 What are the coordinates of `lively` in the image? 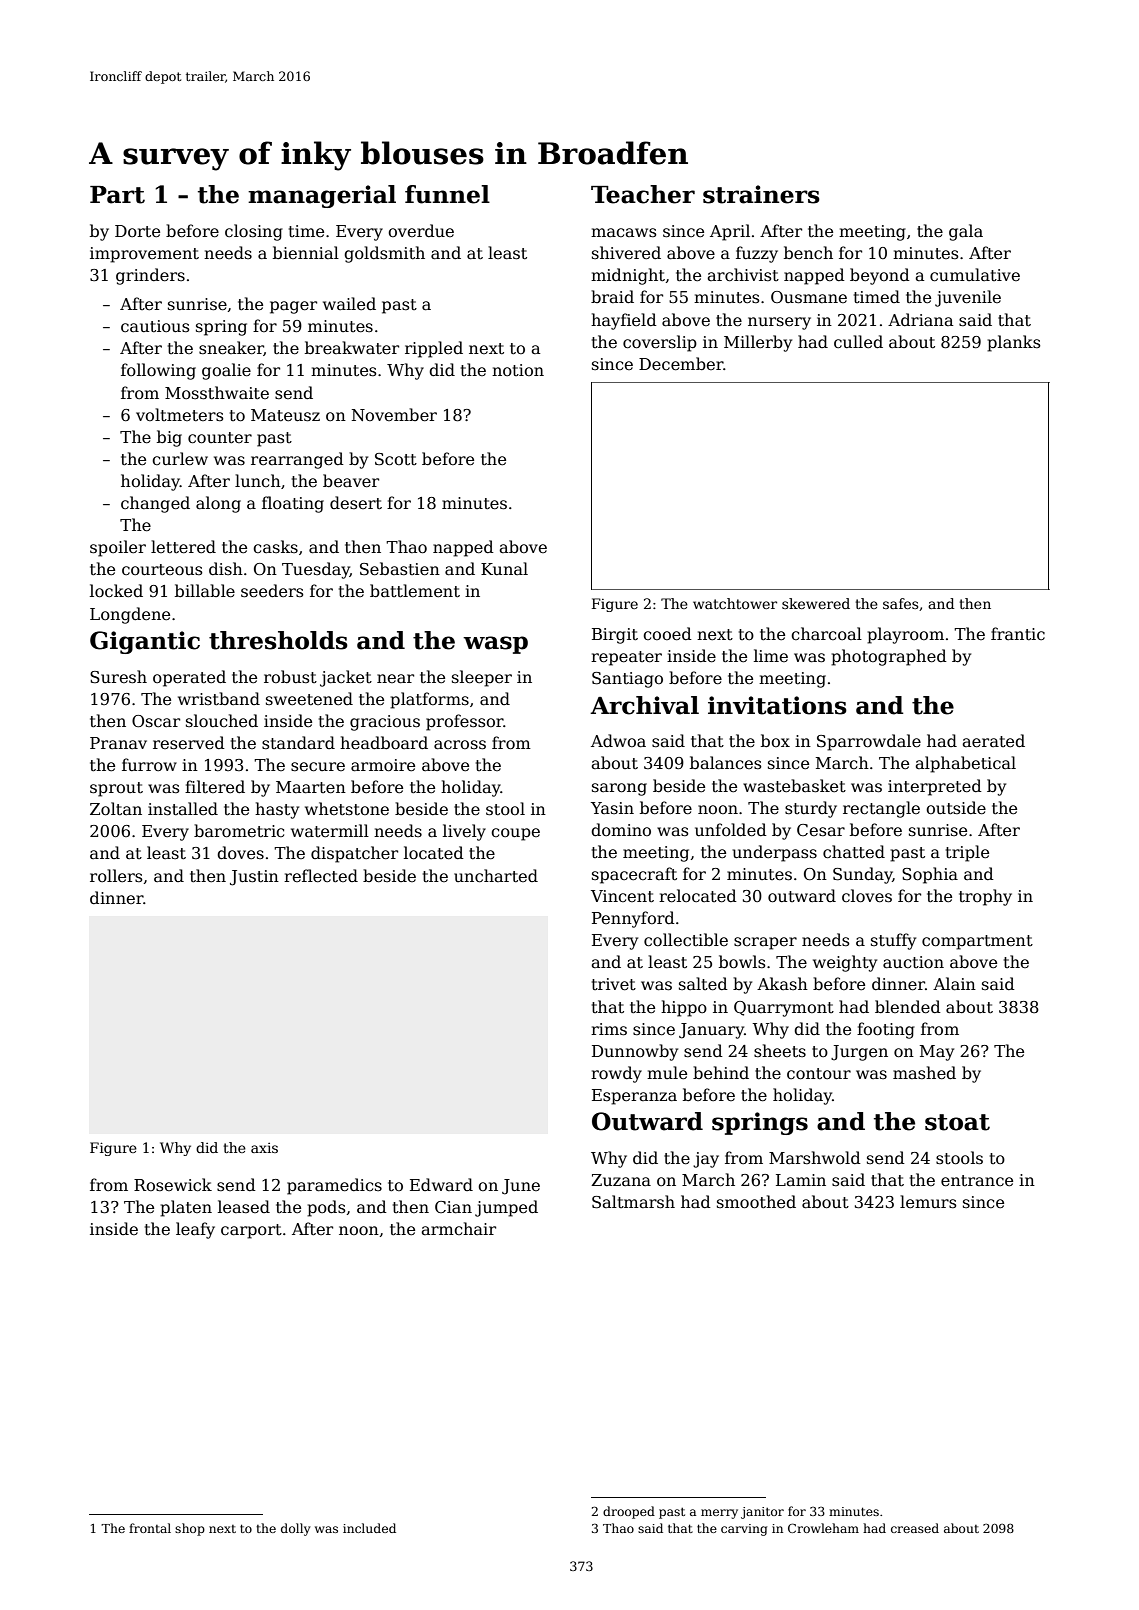 It's located at (464, 832).
